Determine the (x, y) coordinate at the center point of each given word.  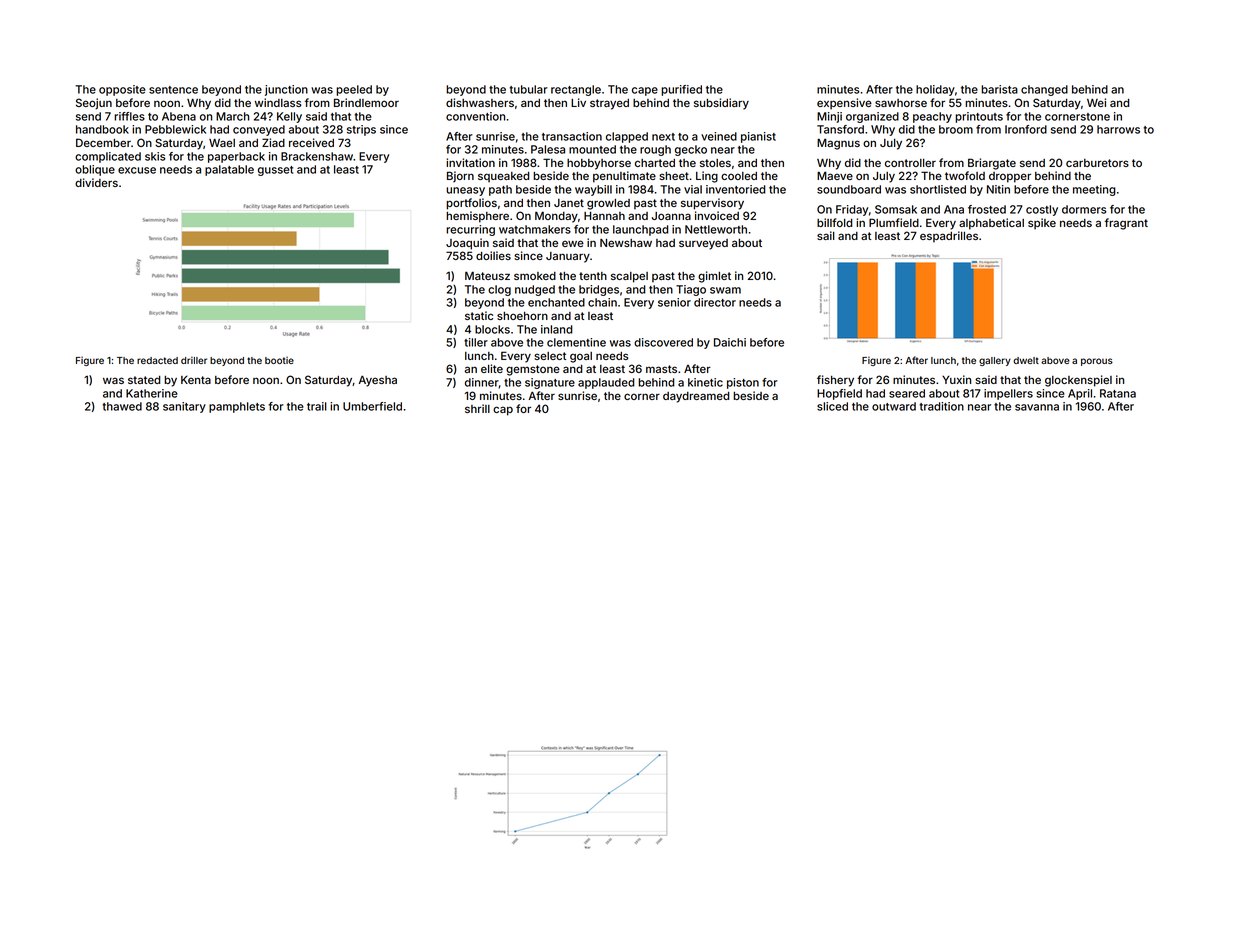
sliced (832, 406)
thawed (122, 406)
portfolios (471, 204)
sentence (173, 90)
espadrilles (949, 236)
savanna (1037, 407)
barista (999, 89)
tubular (528, 89)
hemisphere (477, 217)
